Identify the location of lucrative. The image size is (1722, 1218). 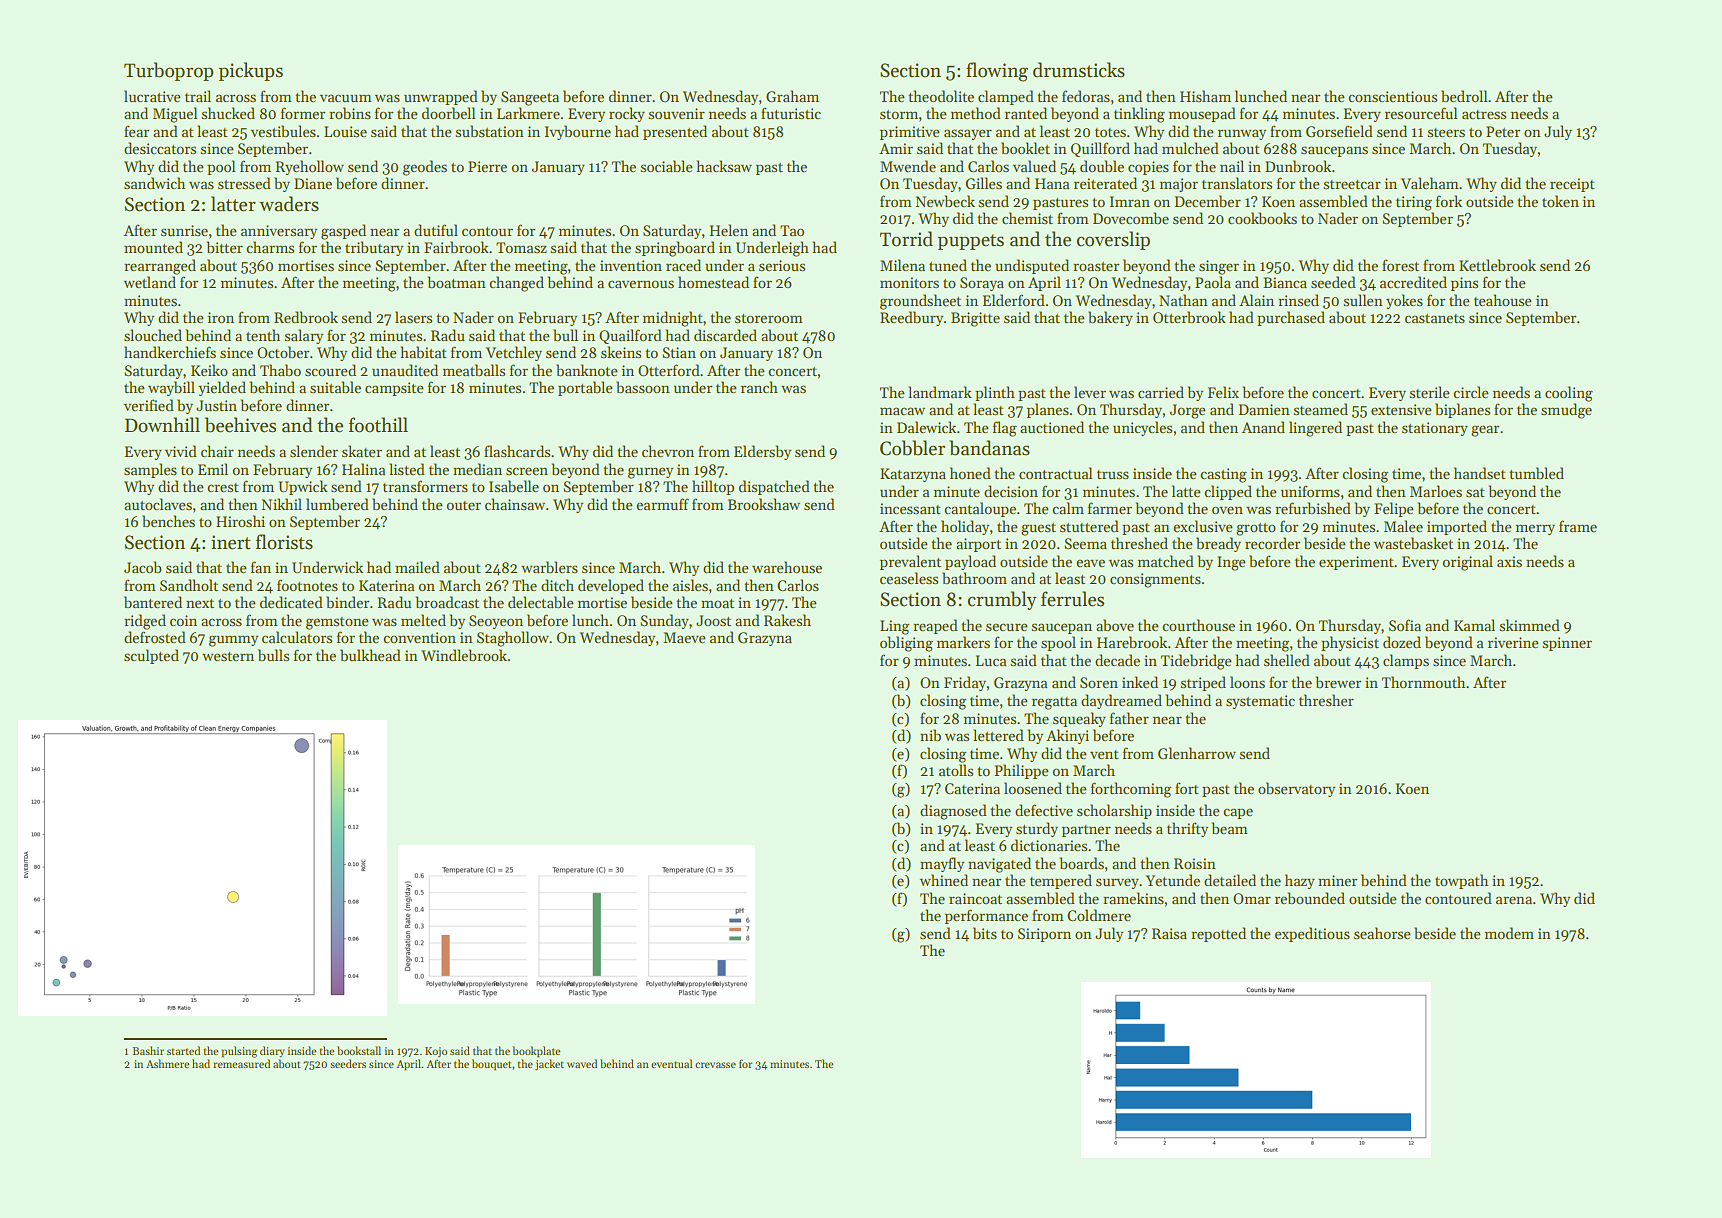
(152, 96).
